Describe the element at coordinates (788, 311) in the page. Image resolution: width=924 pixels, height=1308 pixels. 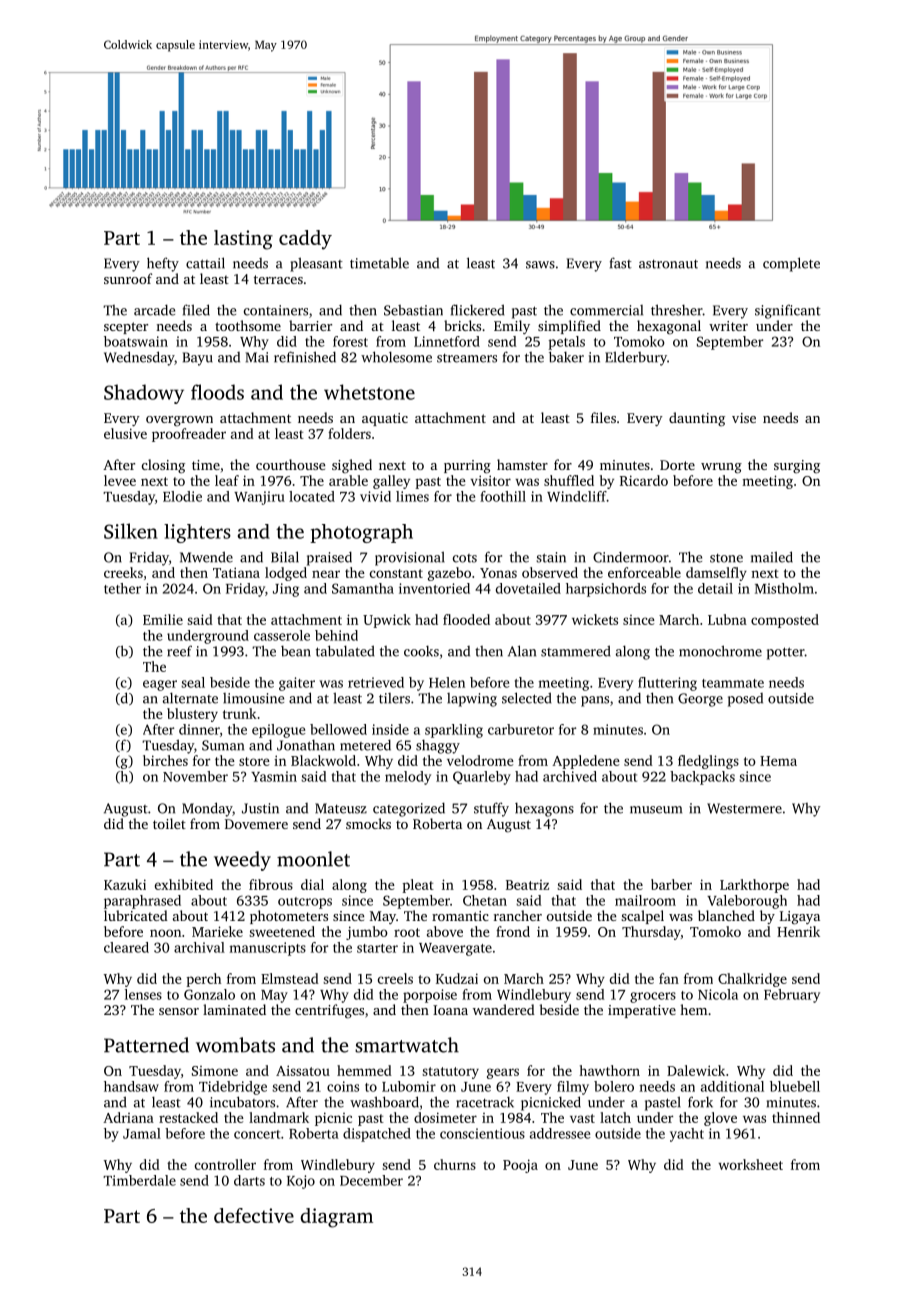
I see `significant` at that location.
